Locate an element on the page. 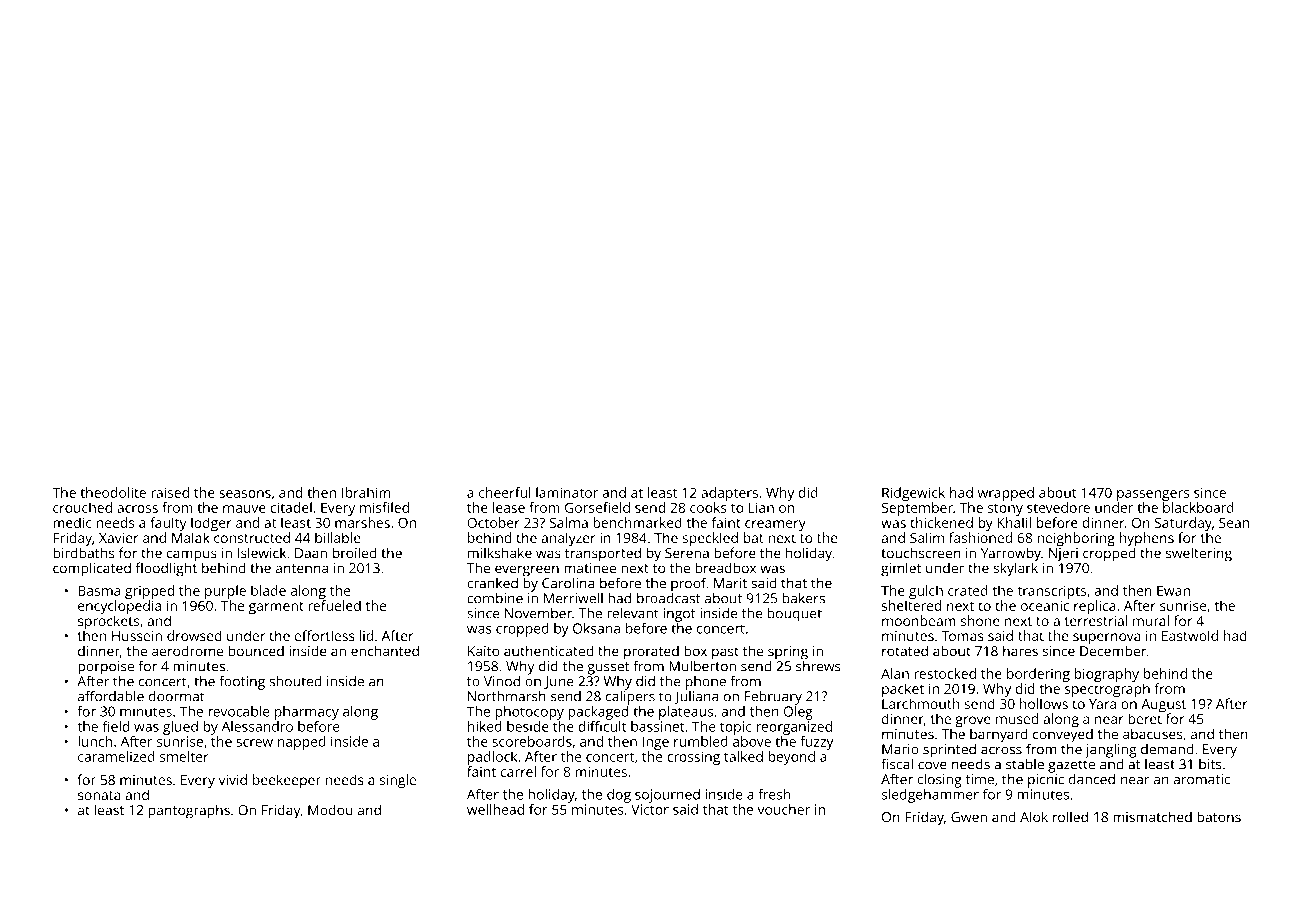 Image resolution: width=1308 pixels, height=924 pixels. pantographs is located at coordinates (189, 811).
